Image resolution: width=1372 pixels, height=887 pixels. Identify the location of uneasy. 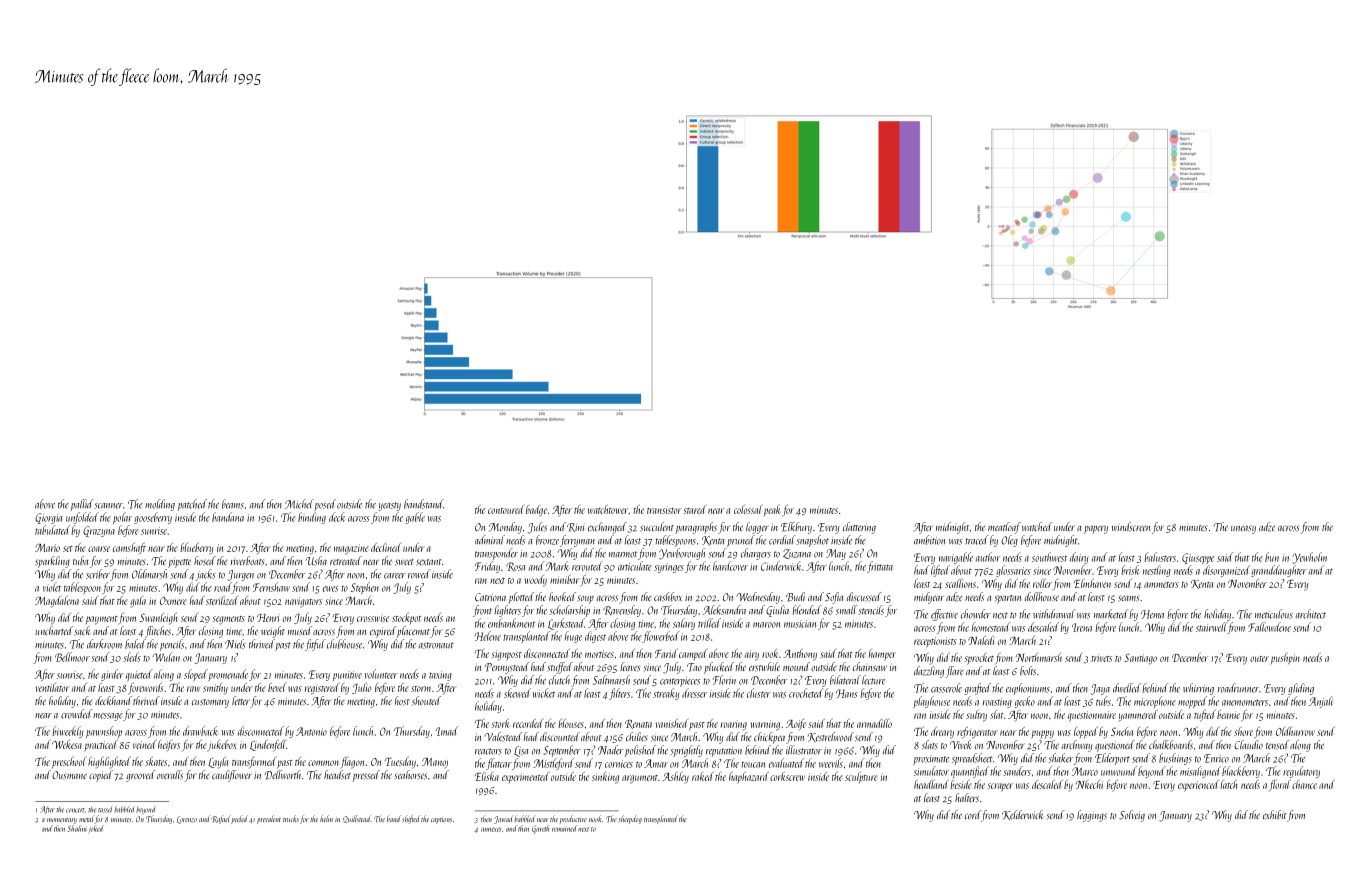
(1243, 529).
